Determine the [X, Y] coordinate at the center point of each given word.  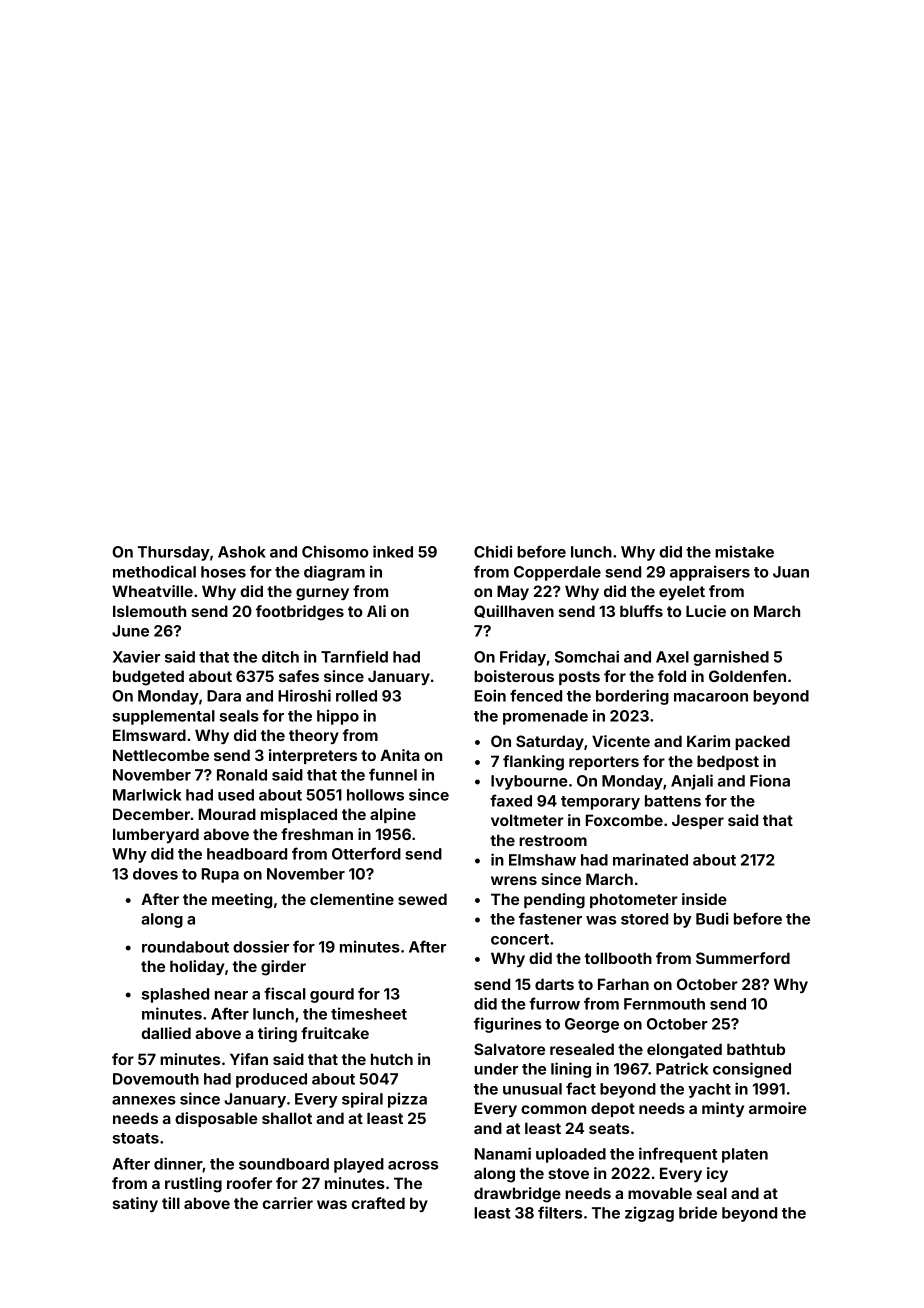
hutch [392, 1059]
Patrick [682, 1068]
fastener [550, 918]
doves [155, 874]
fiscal [285, 993]
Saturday [550, 742]
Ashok [242, 552]
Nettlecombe [161, 755]
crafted [378, 1203]
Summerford [743, 958]
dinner [178, 1164]
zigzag [649, 1214]
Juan [791, 572]
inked [393, 551]
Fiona [770, 780]
